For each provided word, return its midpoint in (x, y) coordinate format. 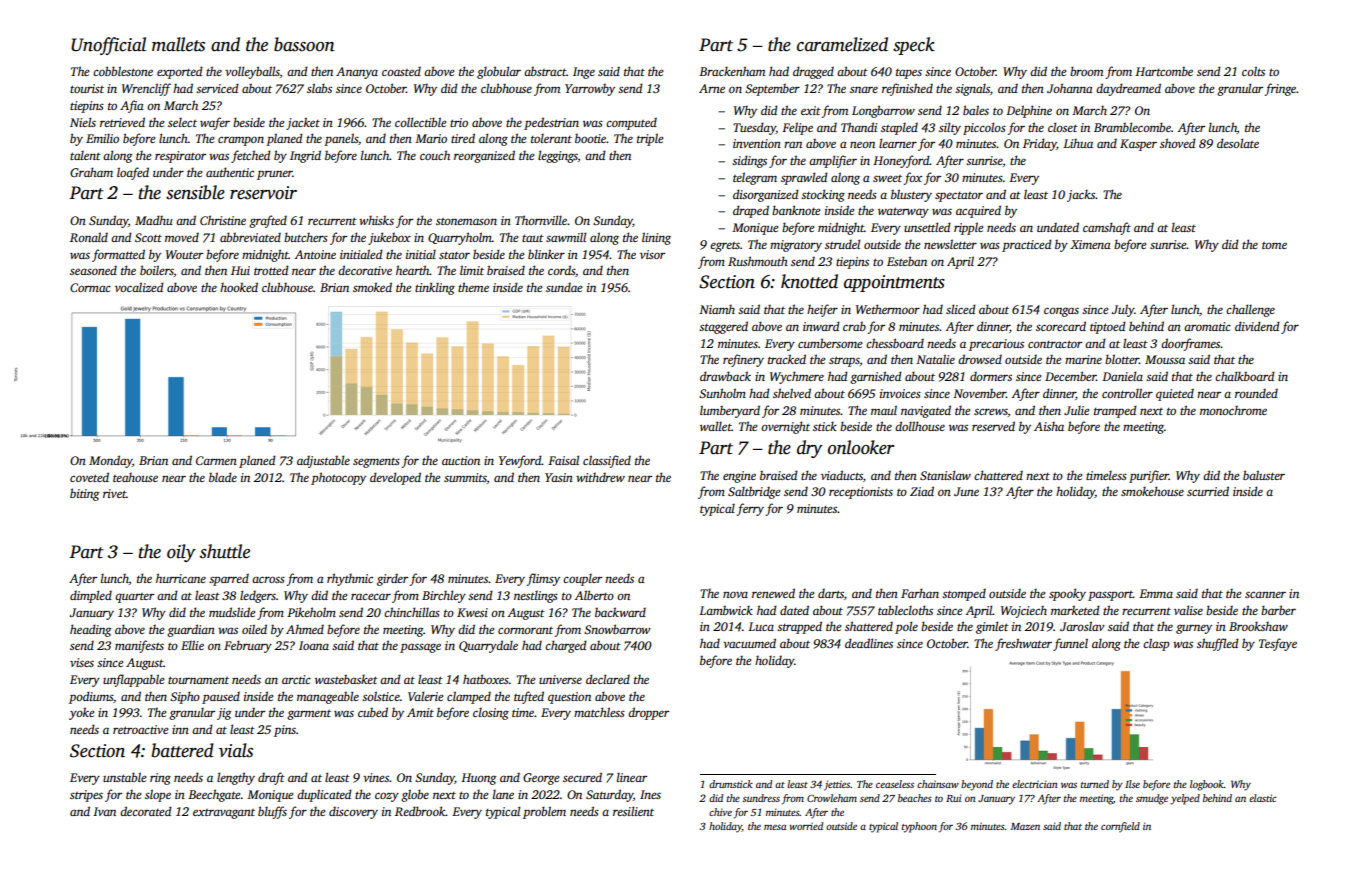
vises (82, 662)
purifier (1149, 476)
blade (223, 477)
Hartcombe (1164, 71)
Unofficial (108, 46)
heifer (822, 310)
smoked (372, 287)
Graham (91, 172)
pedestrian (551, 123)
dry (810, 449)
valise (1188, 610)
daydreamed (1128, 89)
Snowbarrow (617, 629)
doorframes (1191, 344)
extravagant (224, 814)
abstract (545, 71)
